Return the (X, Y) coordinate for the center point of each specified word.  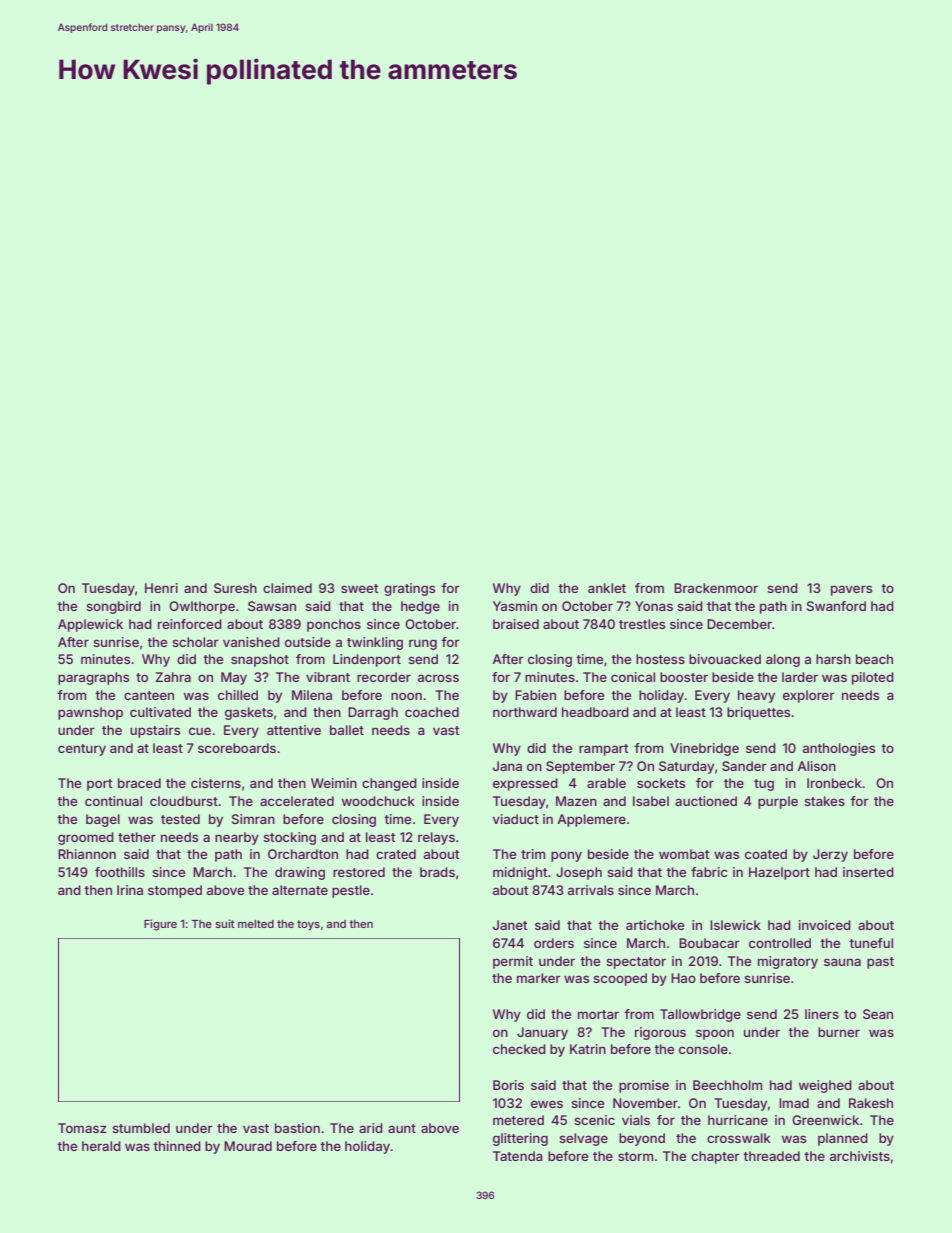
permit (513, 962)
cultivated (160, 712)
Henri (161, 588)
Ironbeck (834, 783)
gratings (409, 589)
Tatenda (518, 1156)
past (880, 963)
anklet (607, 588)
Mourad (248, 1146)
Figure (160, 925)
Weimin (334, 783)
